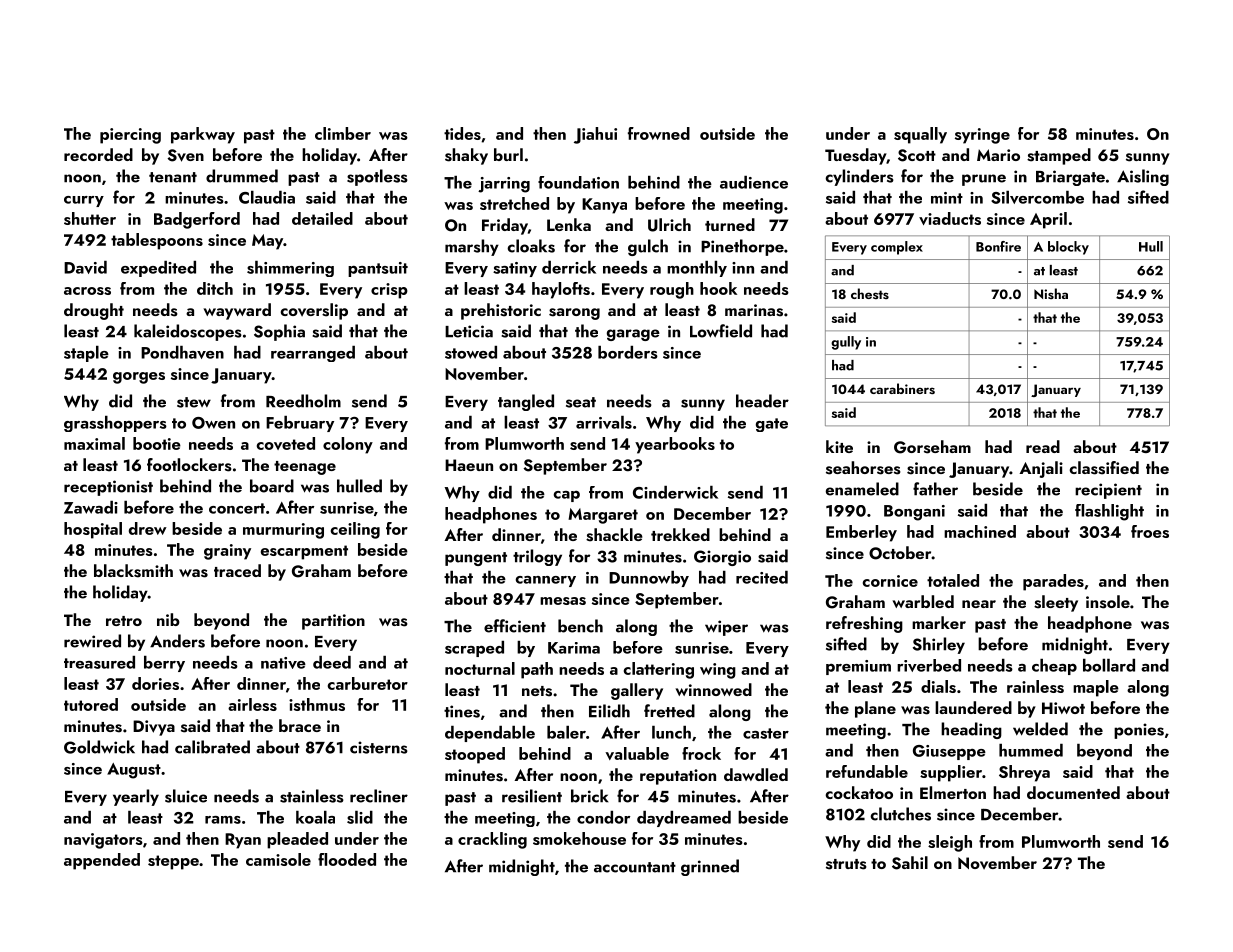 The width and height of the page is (1233, 952). What do you see at coordinates (300, 725) in the page?
I see `brace` at bounding box center [300, 725].
